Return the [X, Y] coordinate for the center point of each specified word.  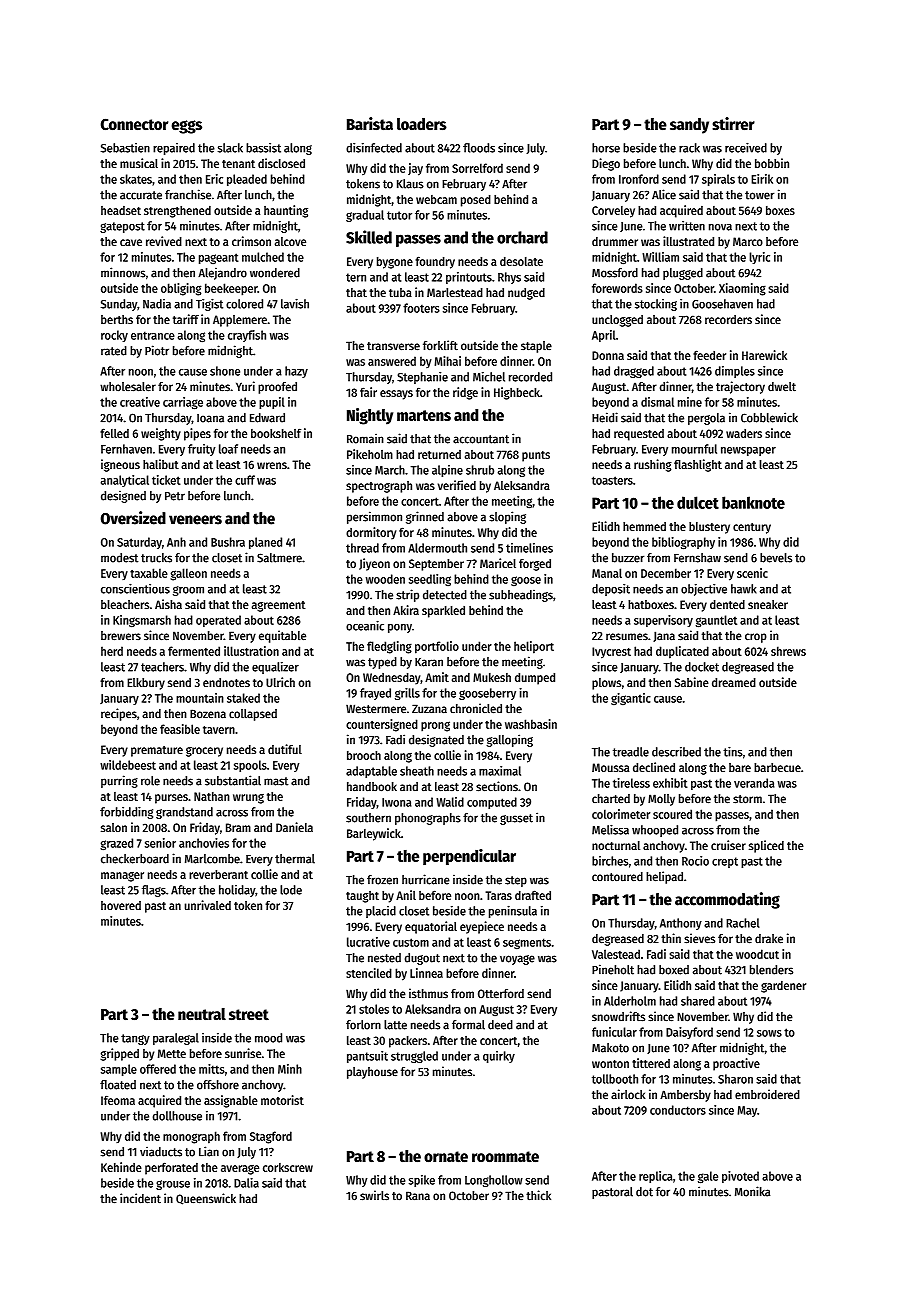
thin [671, 938]
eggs [187, 127]
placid [381, 912]
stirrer [733, 124]
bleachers [125, 604]
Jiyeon [374, 564]
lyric [759, 258]
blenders [771, 970]
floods [479, 148]
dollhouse [177, 1116]
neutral [202, 1014]
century [752, 528]
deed [500, 1025]
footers [421, 308]
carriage [183, 403]
